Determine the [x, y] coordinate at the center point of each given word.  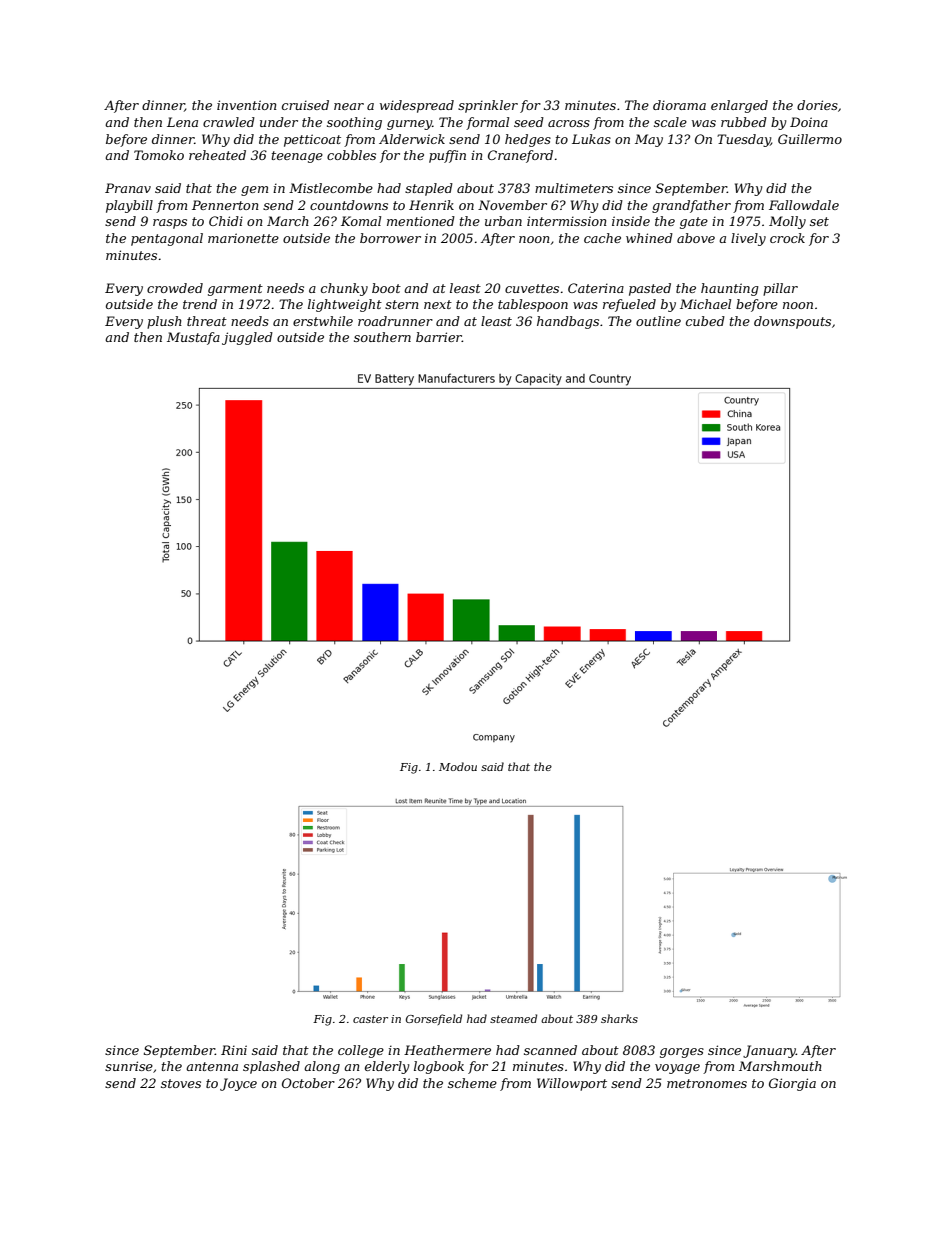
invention [247, 105]
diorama [679, 105]
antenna [212, 1066]
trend [200, 304]
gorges [682, 1053]
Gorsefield [434, 1019]
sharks [619, 1018]
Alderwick [412, 139]
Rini [234, 1050]
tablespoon [533, 305]
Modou [458, 766]
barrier [439, 337]
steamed [513, 1018]
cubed [705, 321]
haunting [730, 289]
